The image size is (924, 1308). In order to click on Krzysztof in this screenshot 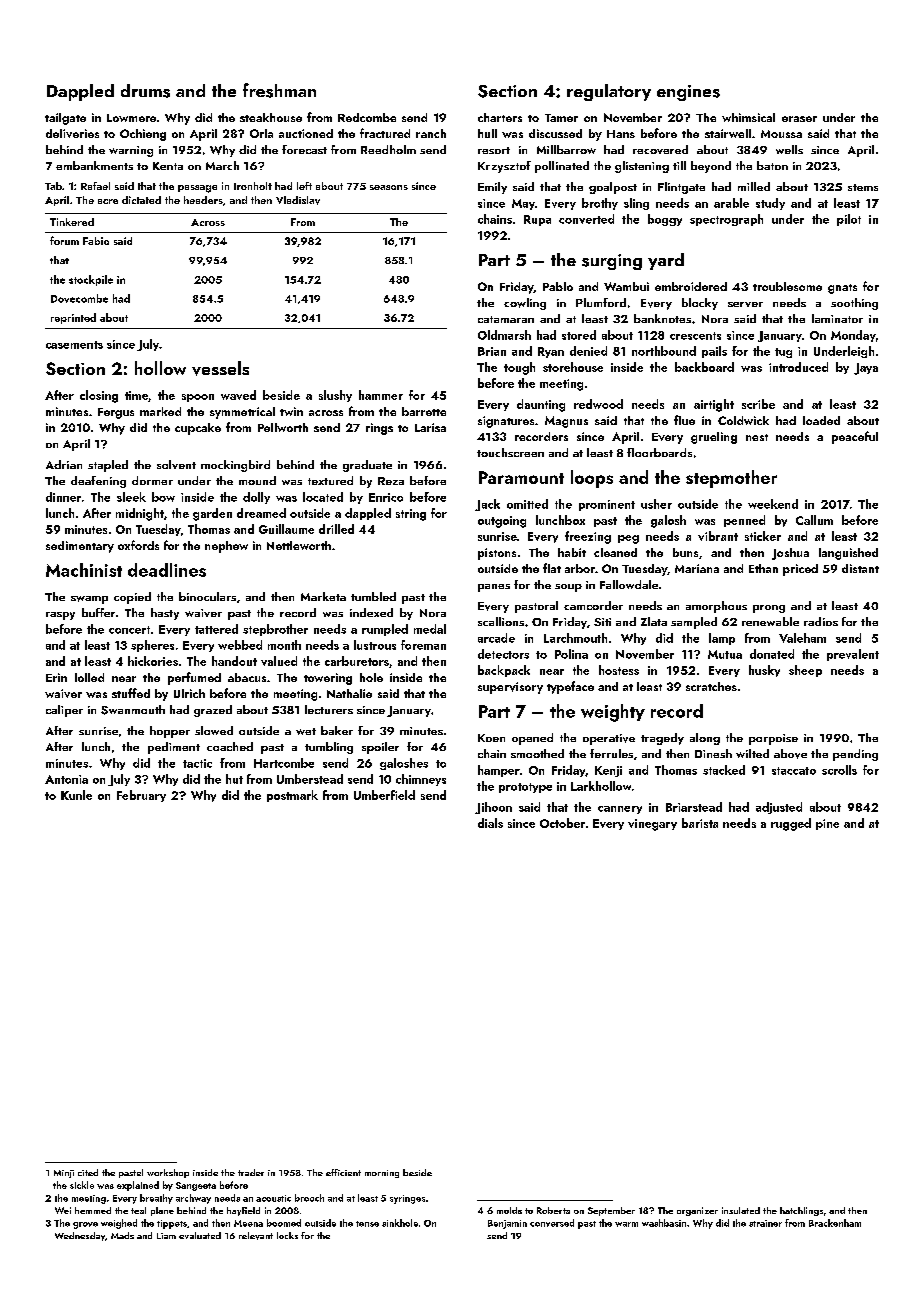, I will do `click(504, 167)`.
